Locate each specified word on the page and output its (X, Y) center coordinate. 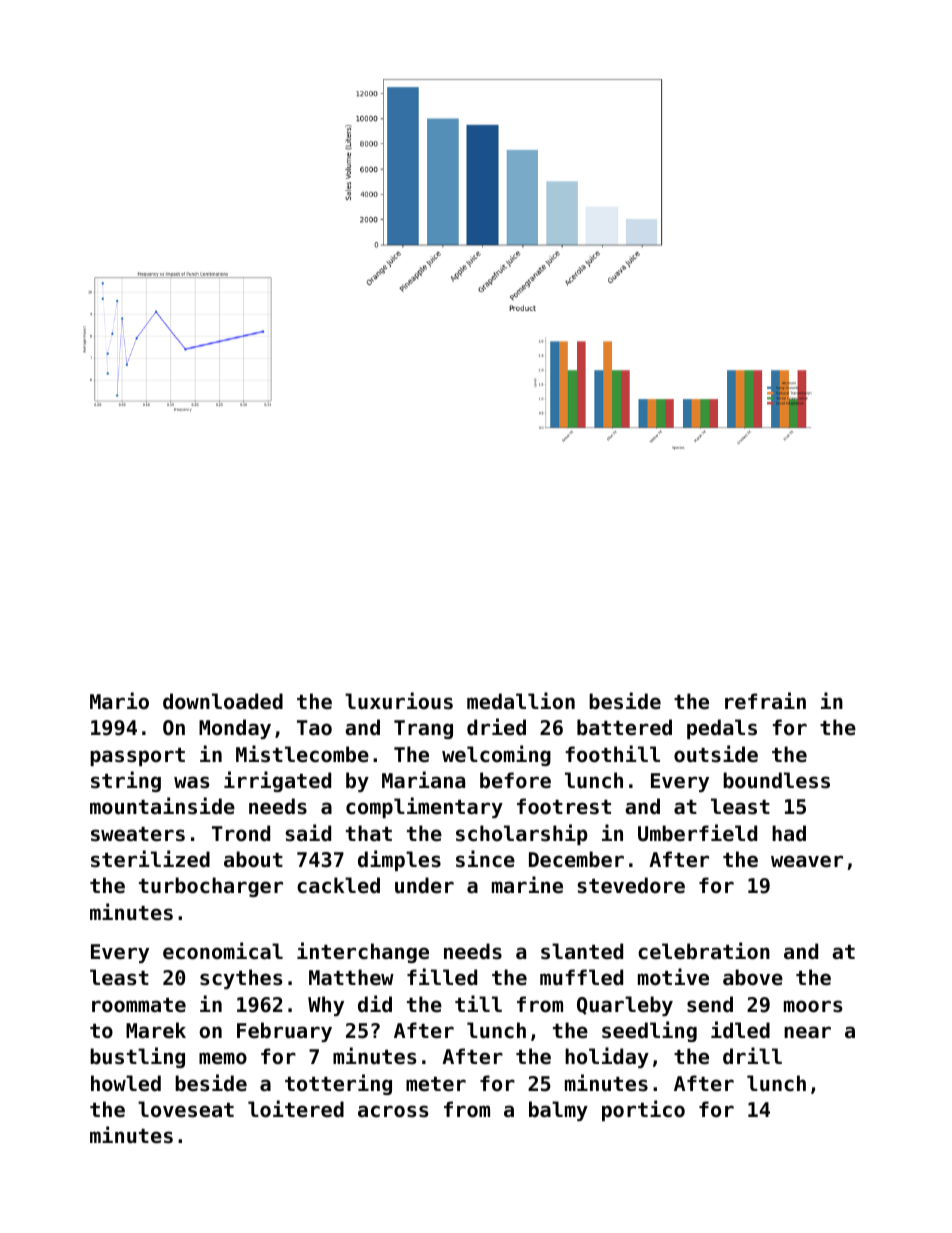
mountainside (162, 806)
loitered (296, 1109)
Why (326, 1006)
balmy (558, 1111)
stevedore (631, 885)
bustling (137, 1057)
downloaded (223, 701)
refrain (765, 701)
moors (813, 1006)
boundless (776, 780)
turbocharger (211, 887)
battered (624, 727)
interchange (363, 952)
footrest (564, 806)
